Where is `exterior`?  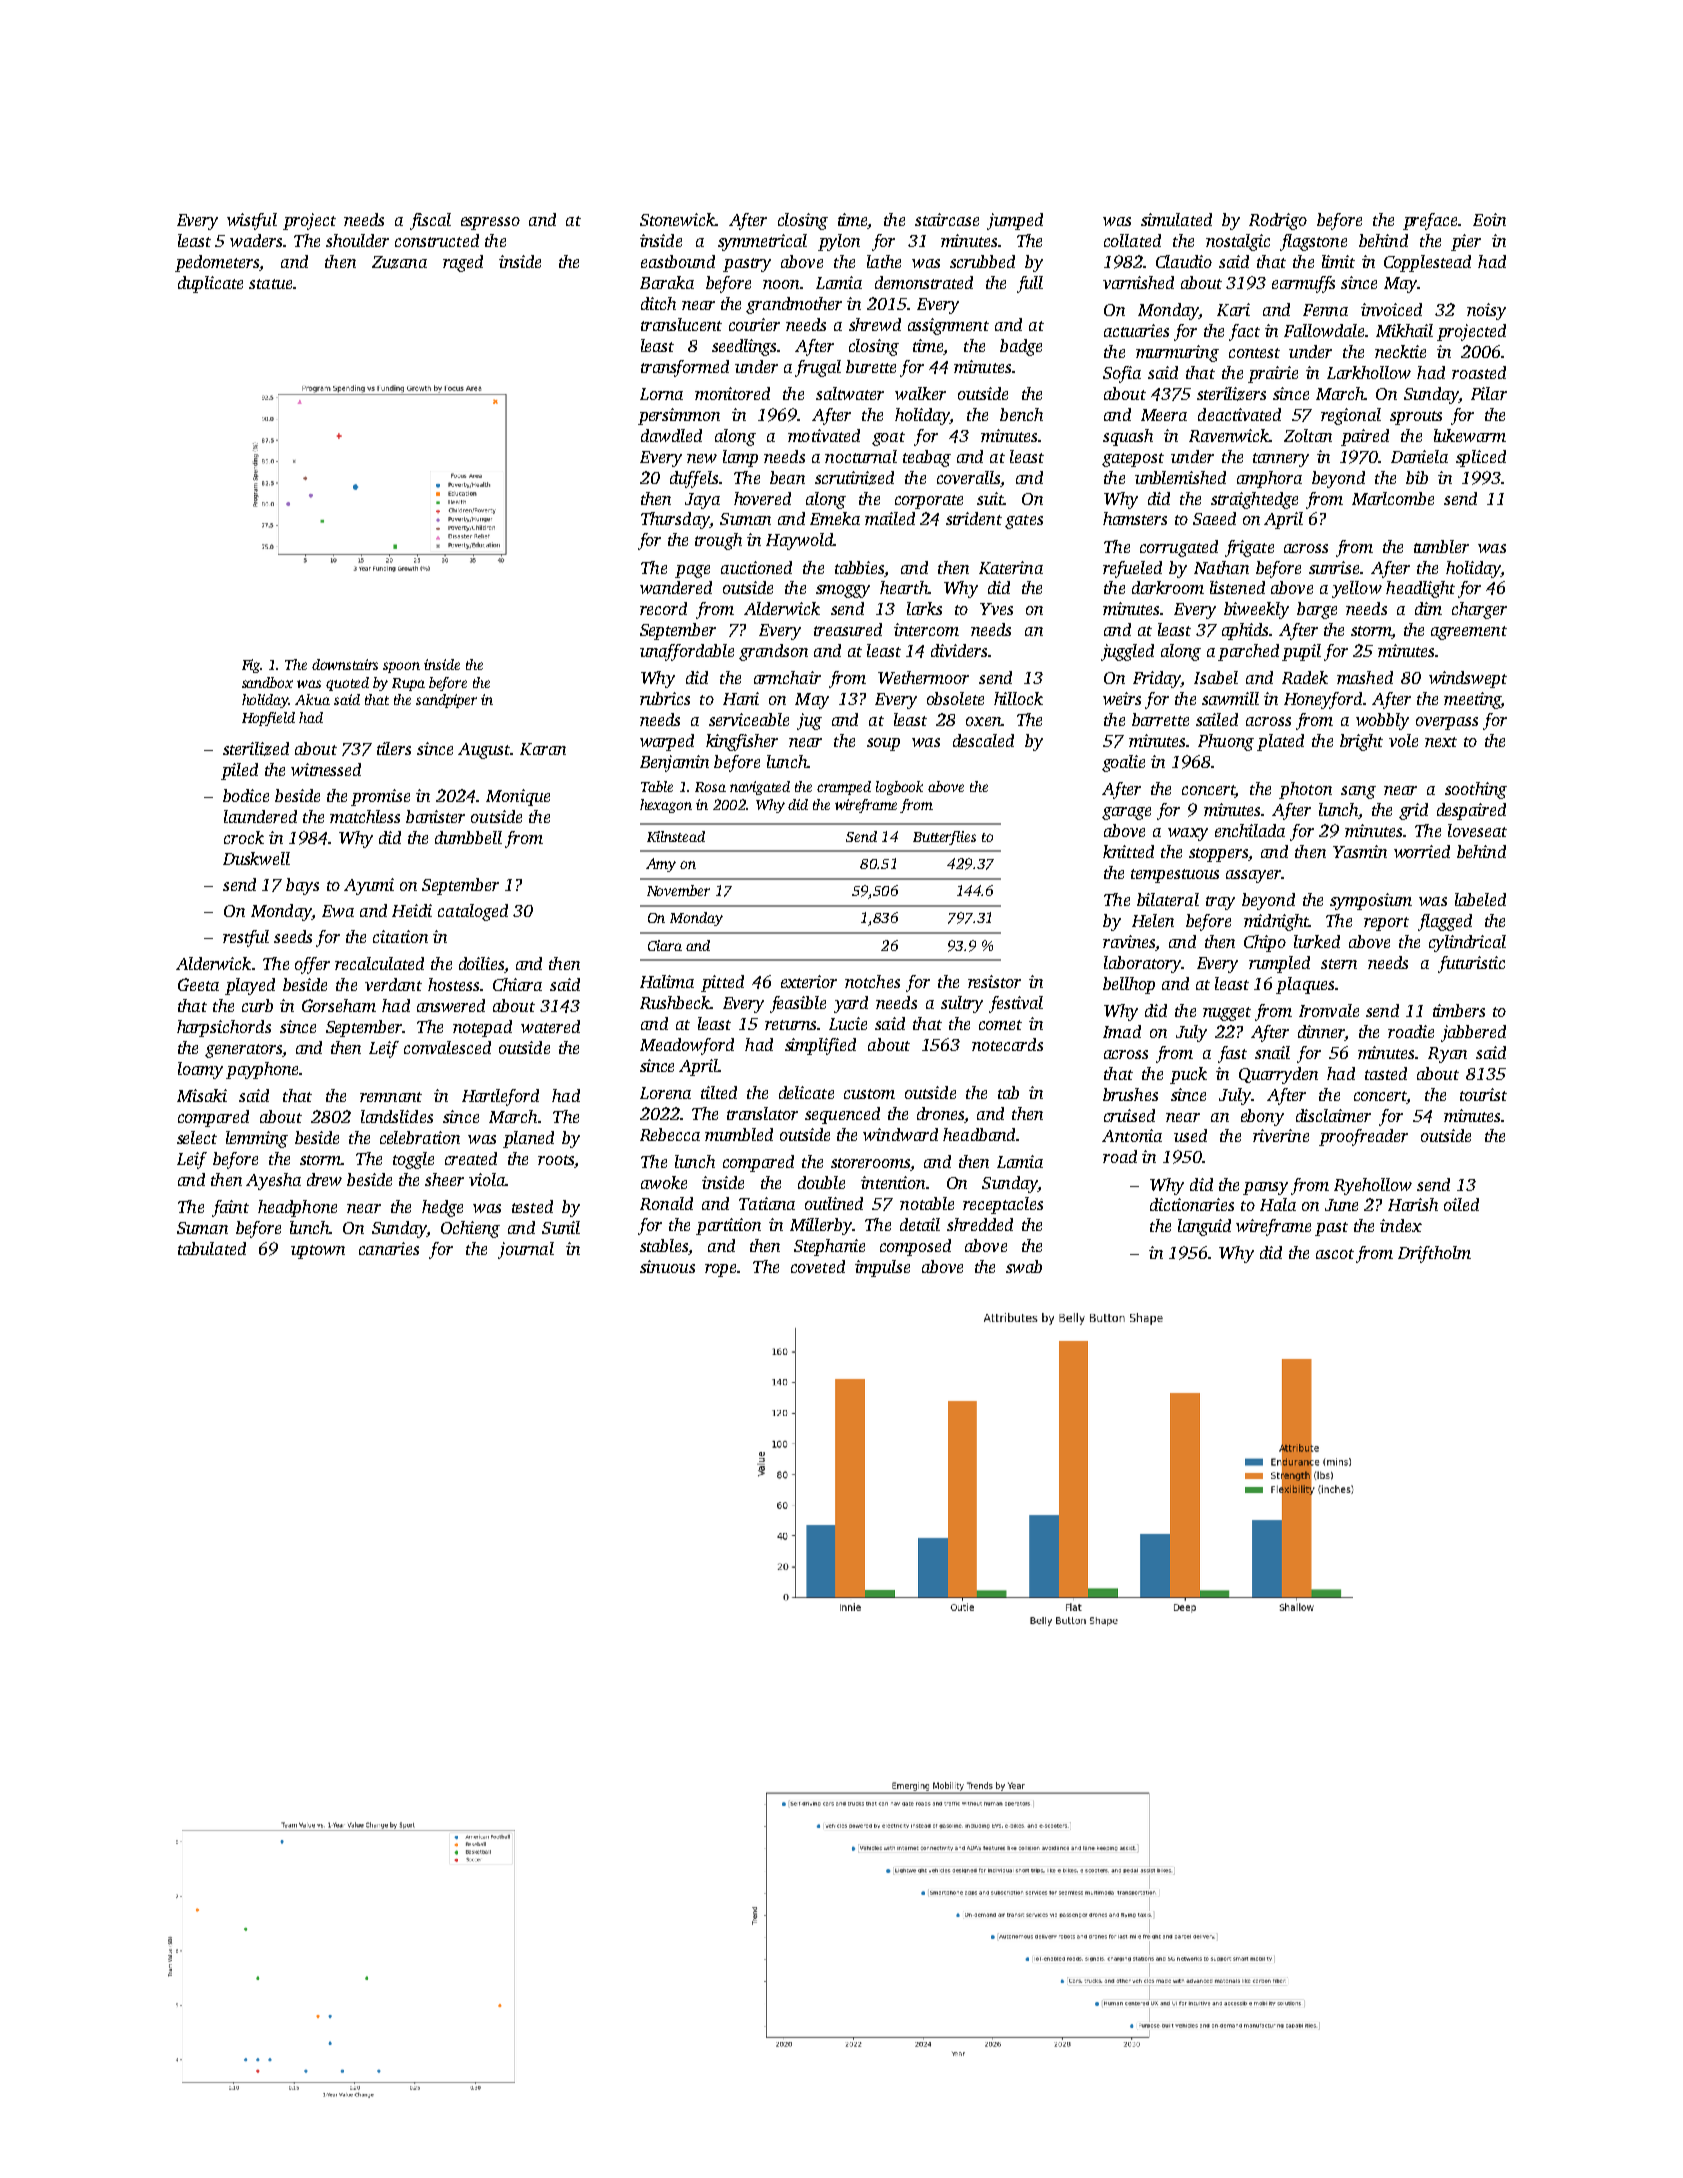
exterior is located at coordinates (809, 981).
